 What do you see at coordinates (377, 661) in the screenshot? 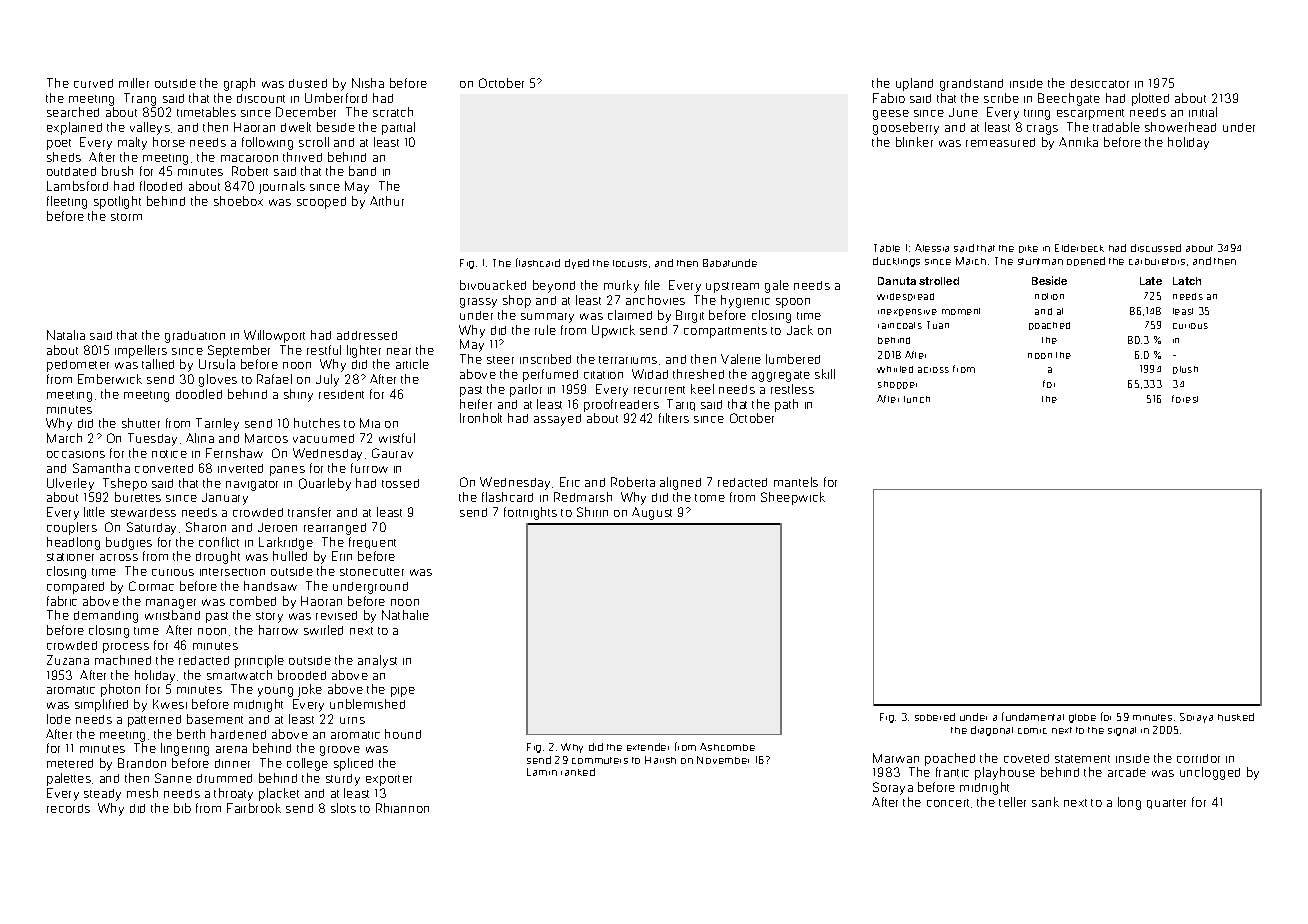
I see `analyst` at bounding box center [377, 661].
